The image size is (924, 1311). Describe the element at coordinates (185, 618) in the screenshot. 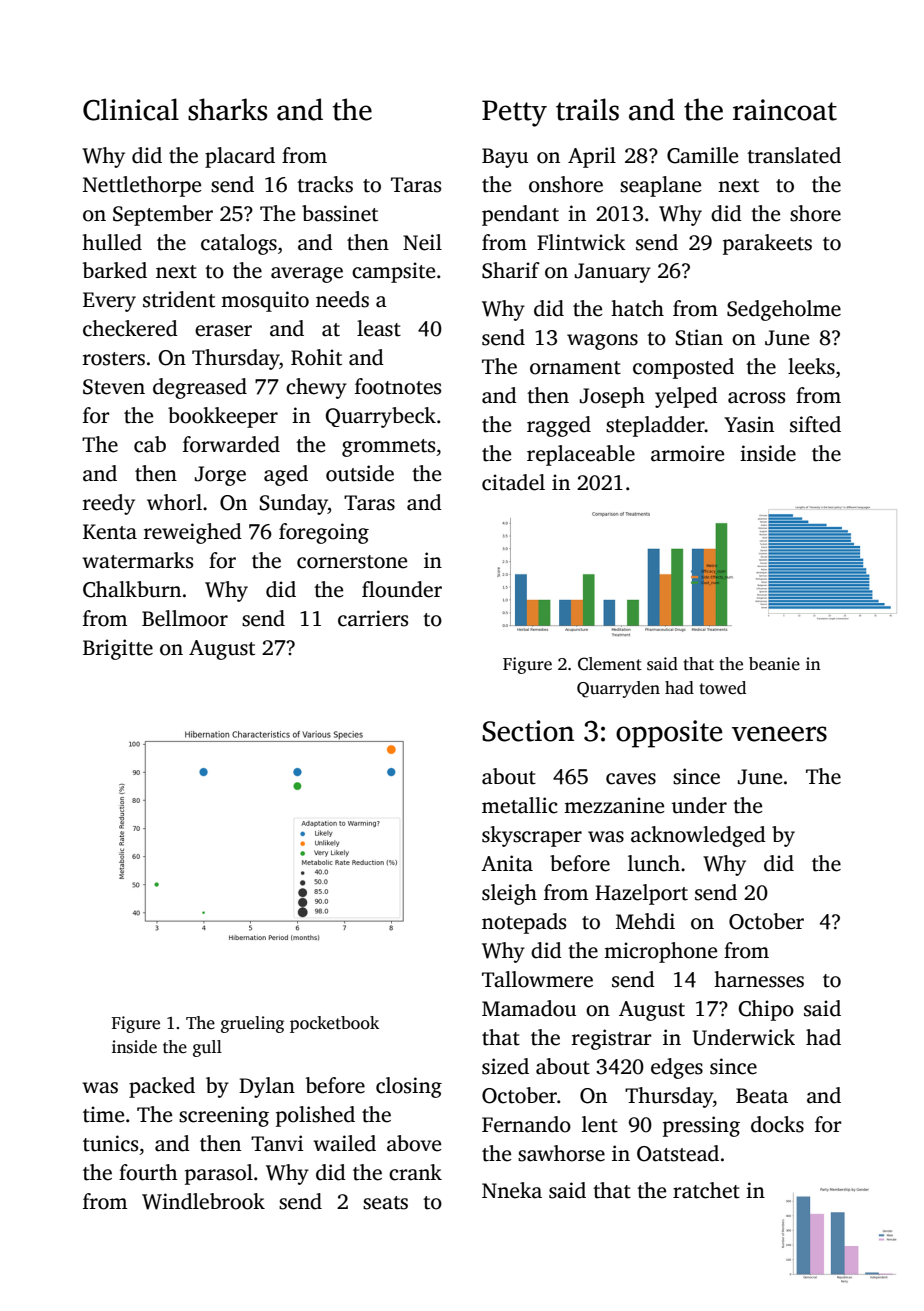

I see `Bellmoor` at that location.
